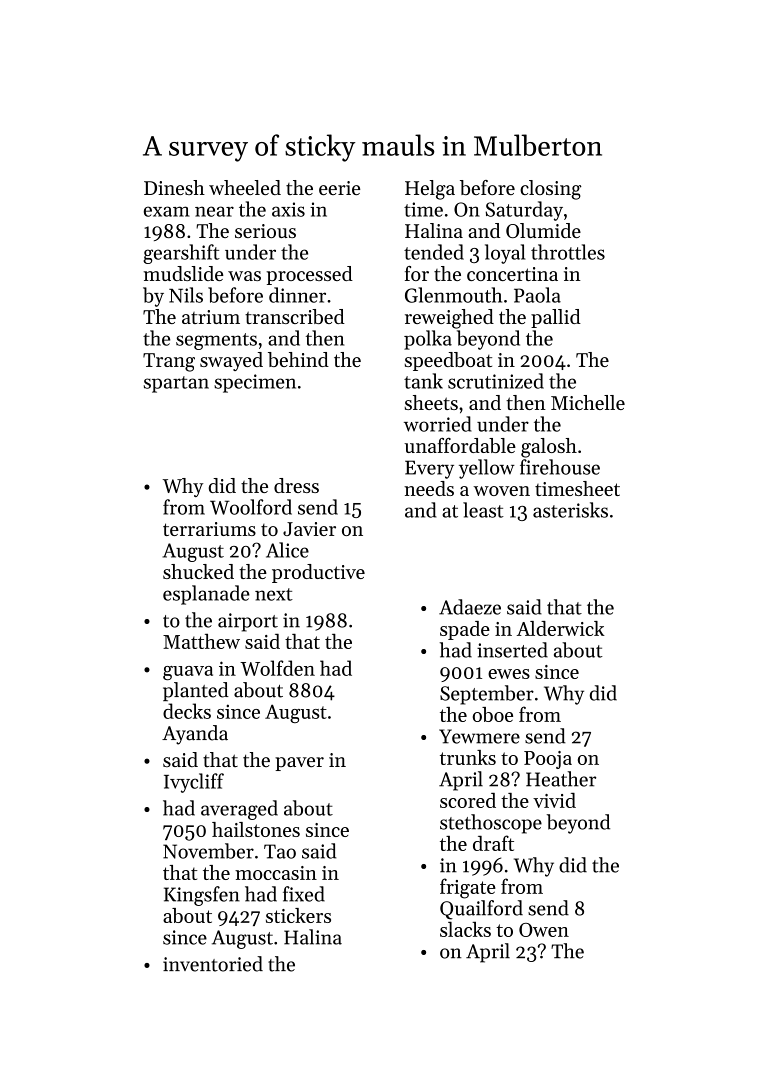 The height and width of the screenshot is (1092, 770). Describe the element at coordinates (465, 929) in the screenshot. I see `slacks` at that location.
